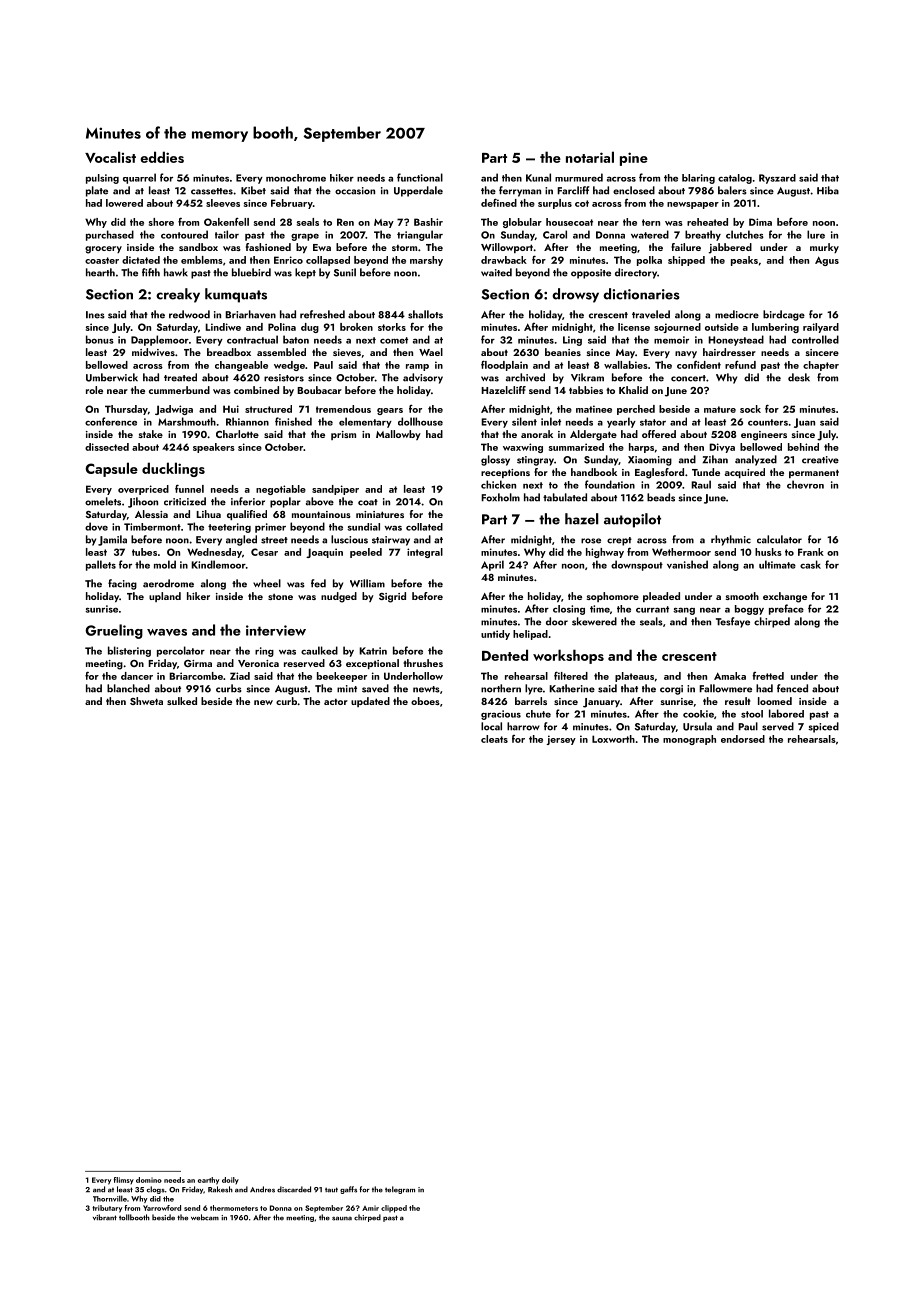 The height and width of the screenshot is (1308, 924). I want to click on globular, so click(522, 223).
